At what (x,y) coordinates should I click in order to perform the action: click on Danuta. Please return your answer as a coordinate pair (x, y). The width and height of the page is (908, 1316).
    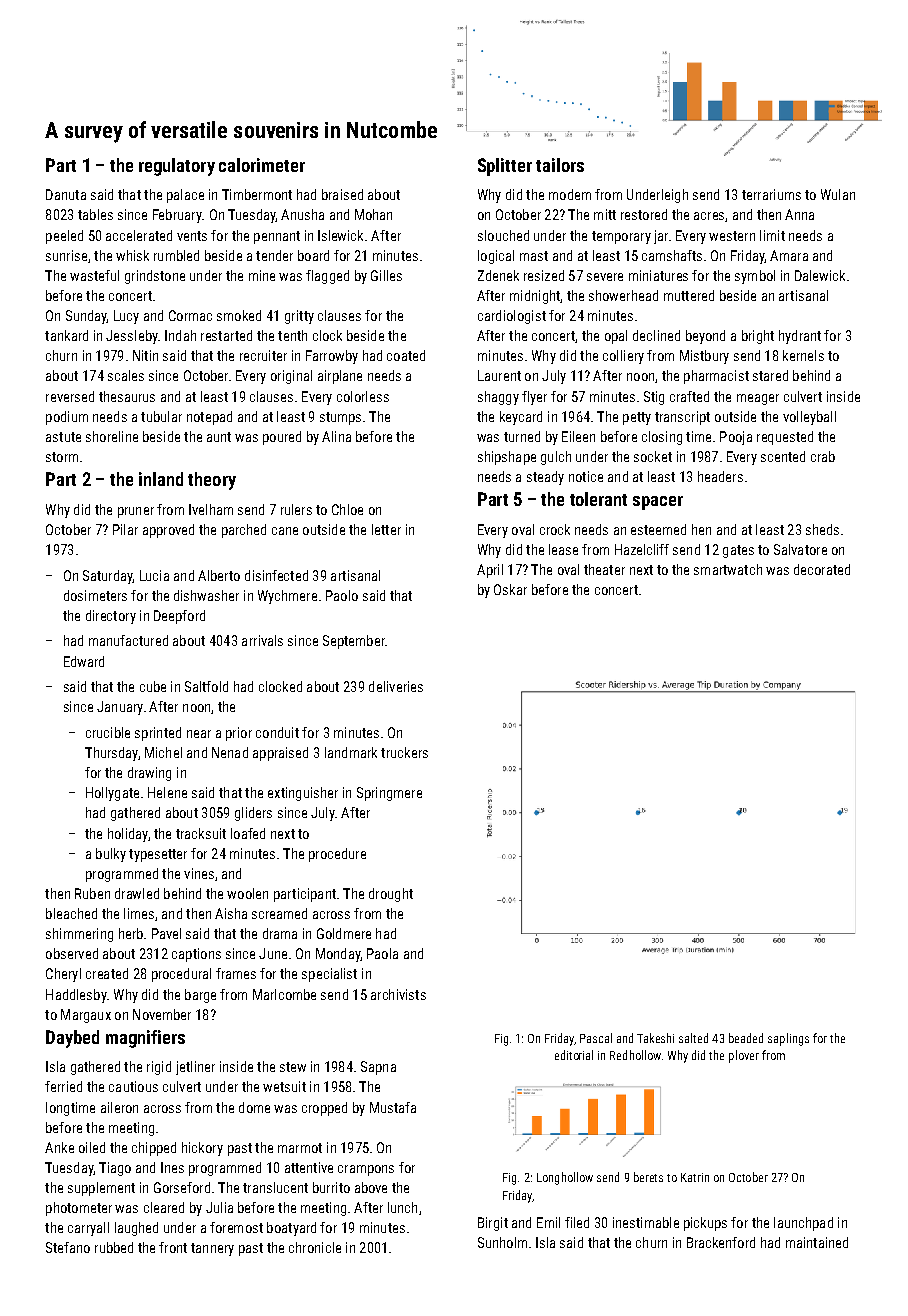
    Looking at the image, I should click on (66, 194).
